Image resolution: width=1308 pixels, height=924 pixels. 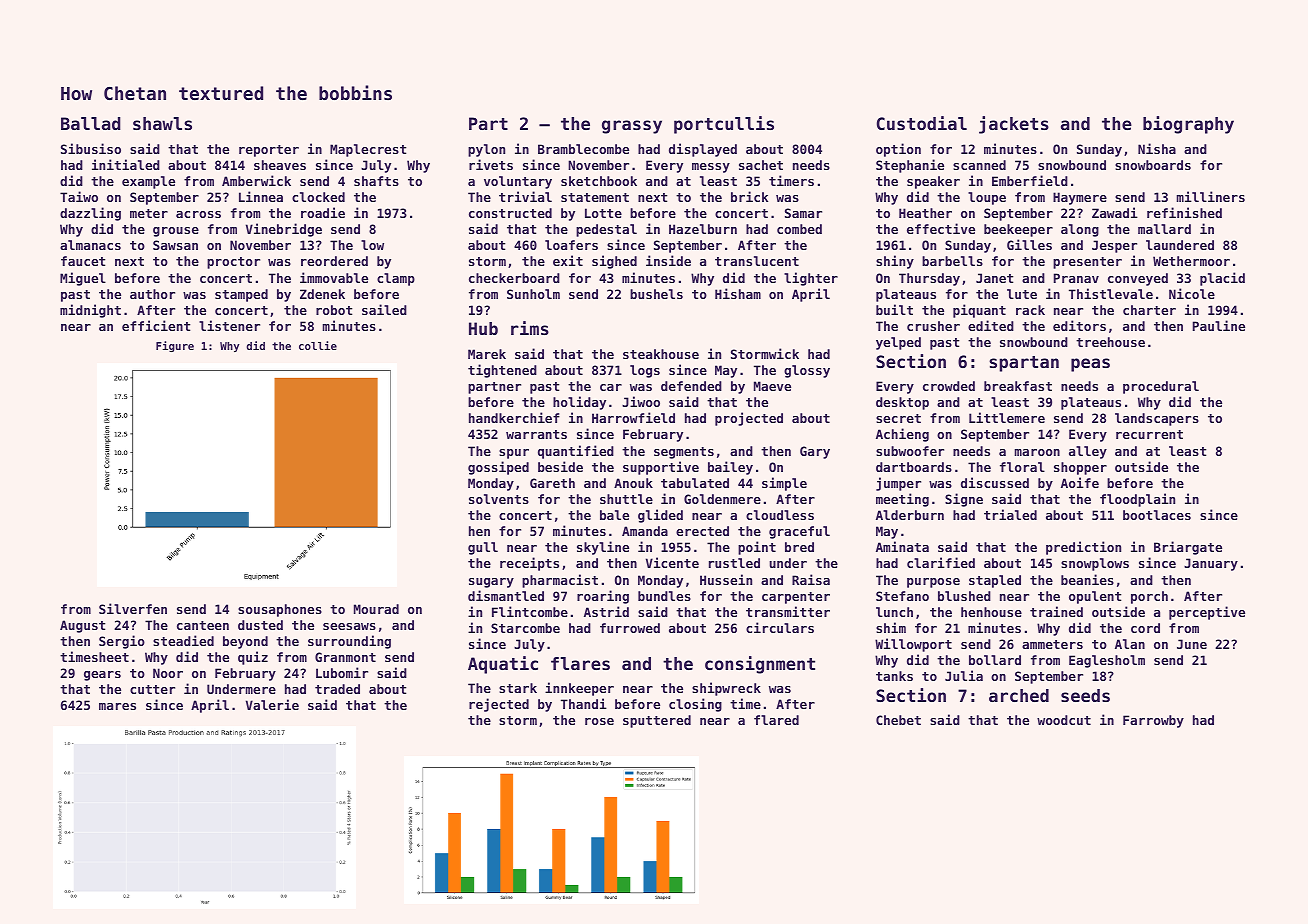 I want to click on solvents, so click(x=499, y=499).
